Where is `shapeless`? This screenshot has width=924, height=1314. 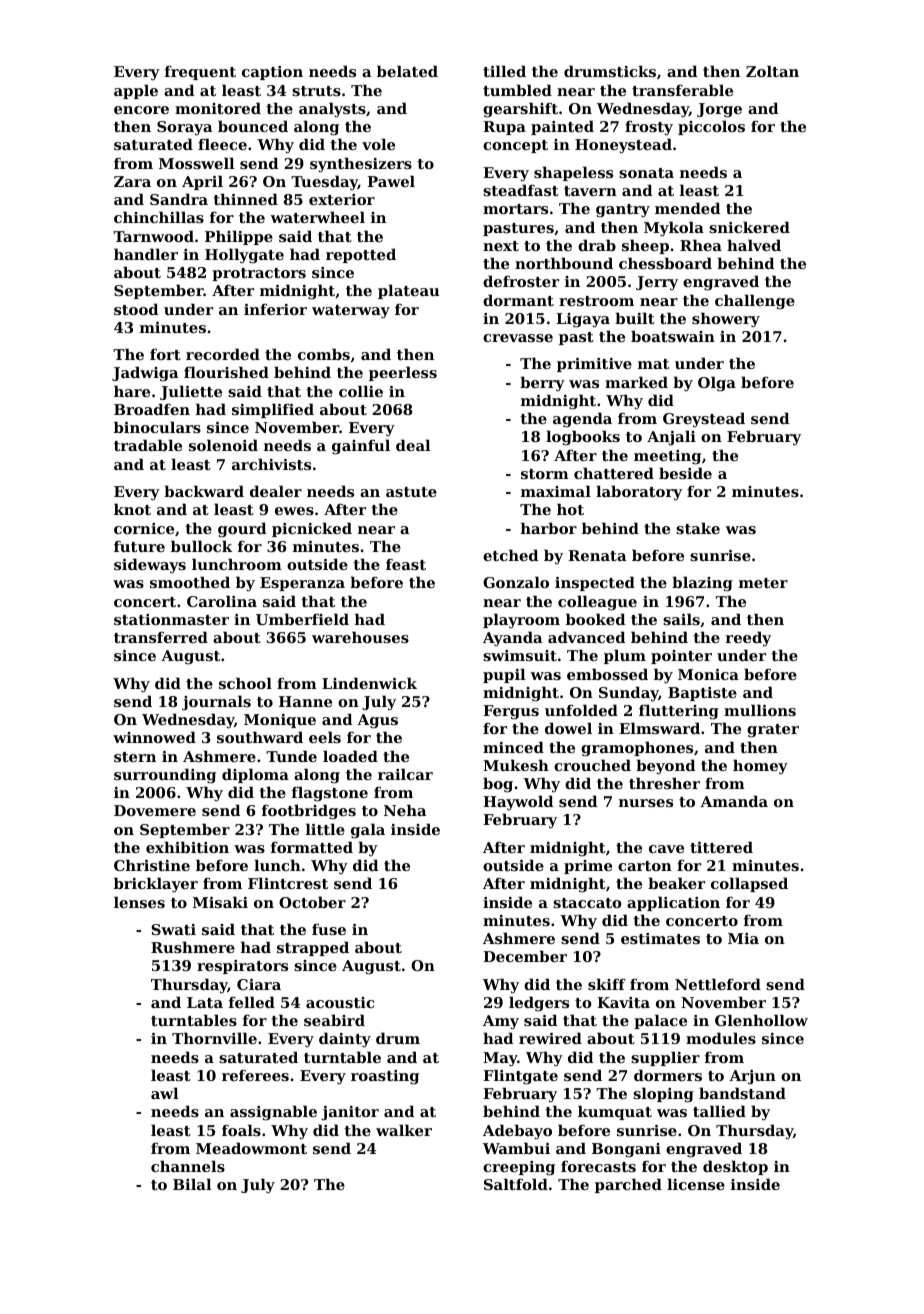 shapeless is located at coordinates (573, 173).
